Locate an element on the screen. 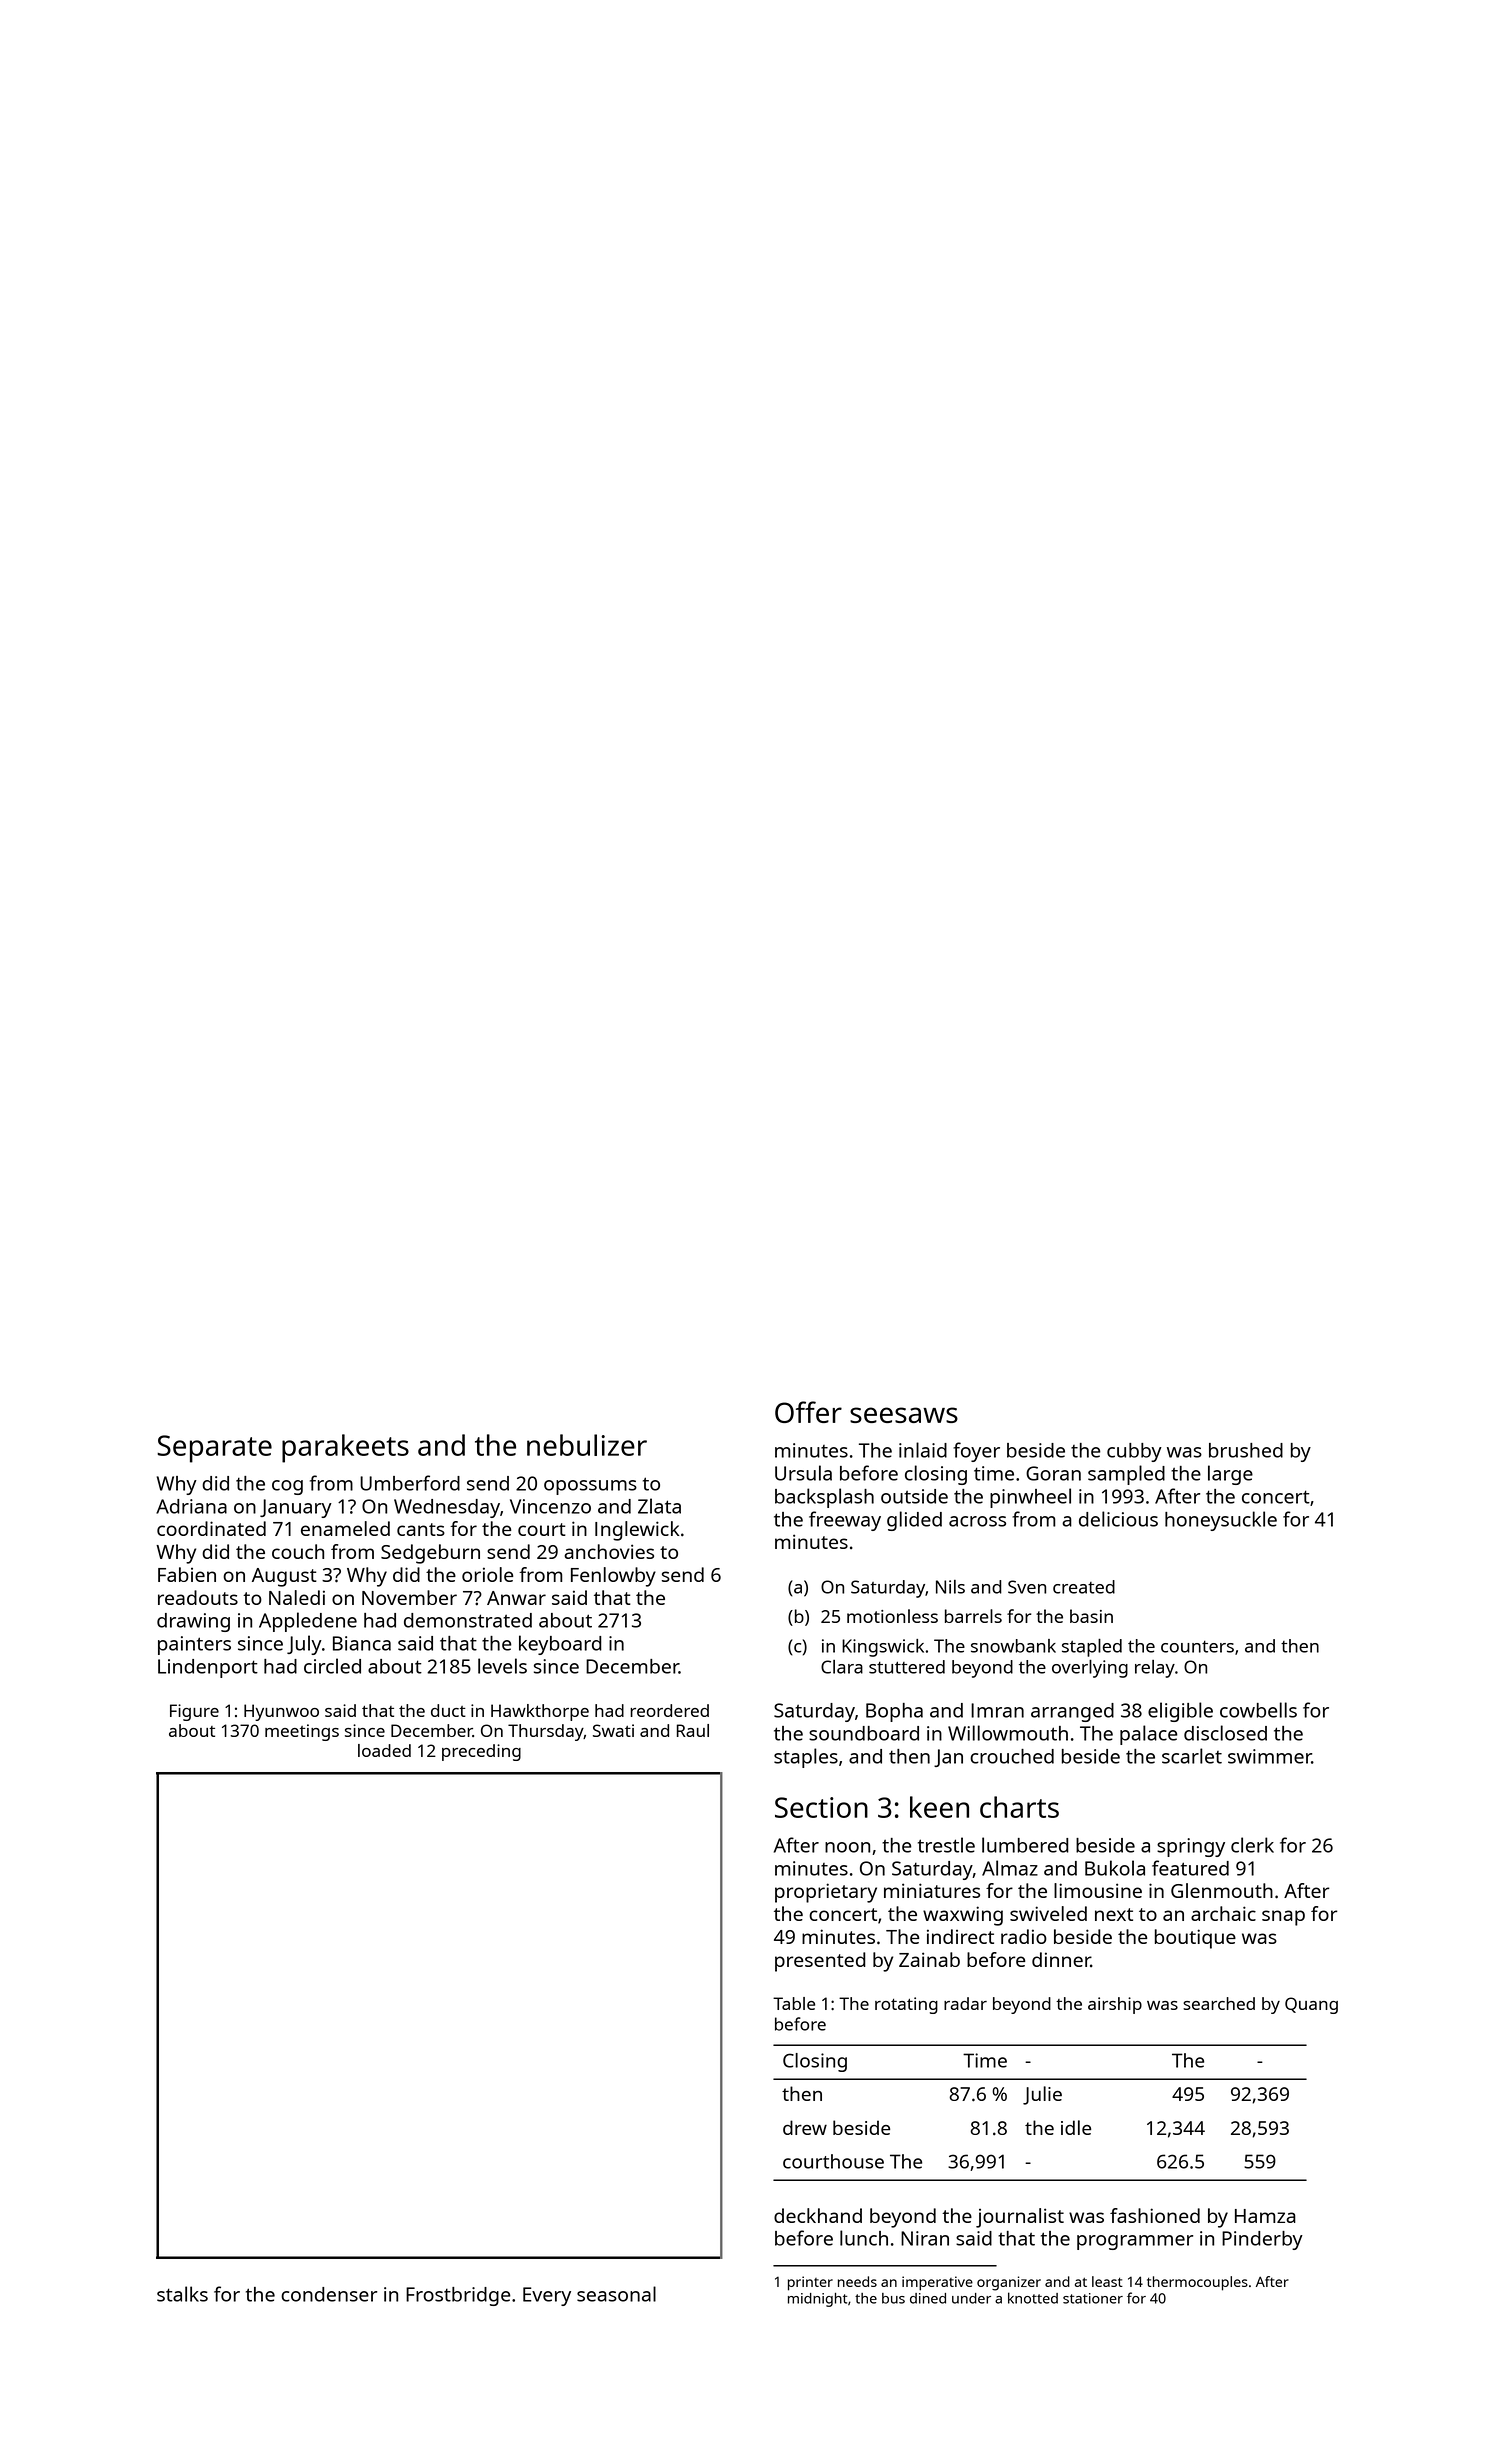 This screenshot has width=1496, height=2464. brushed is located at coordinates (1246, 1450).
